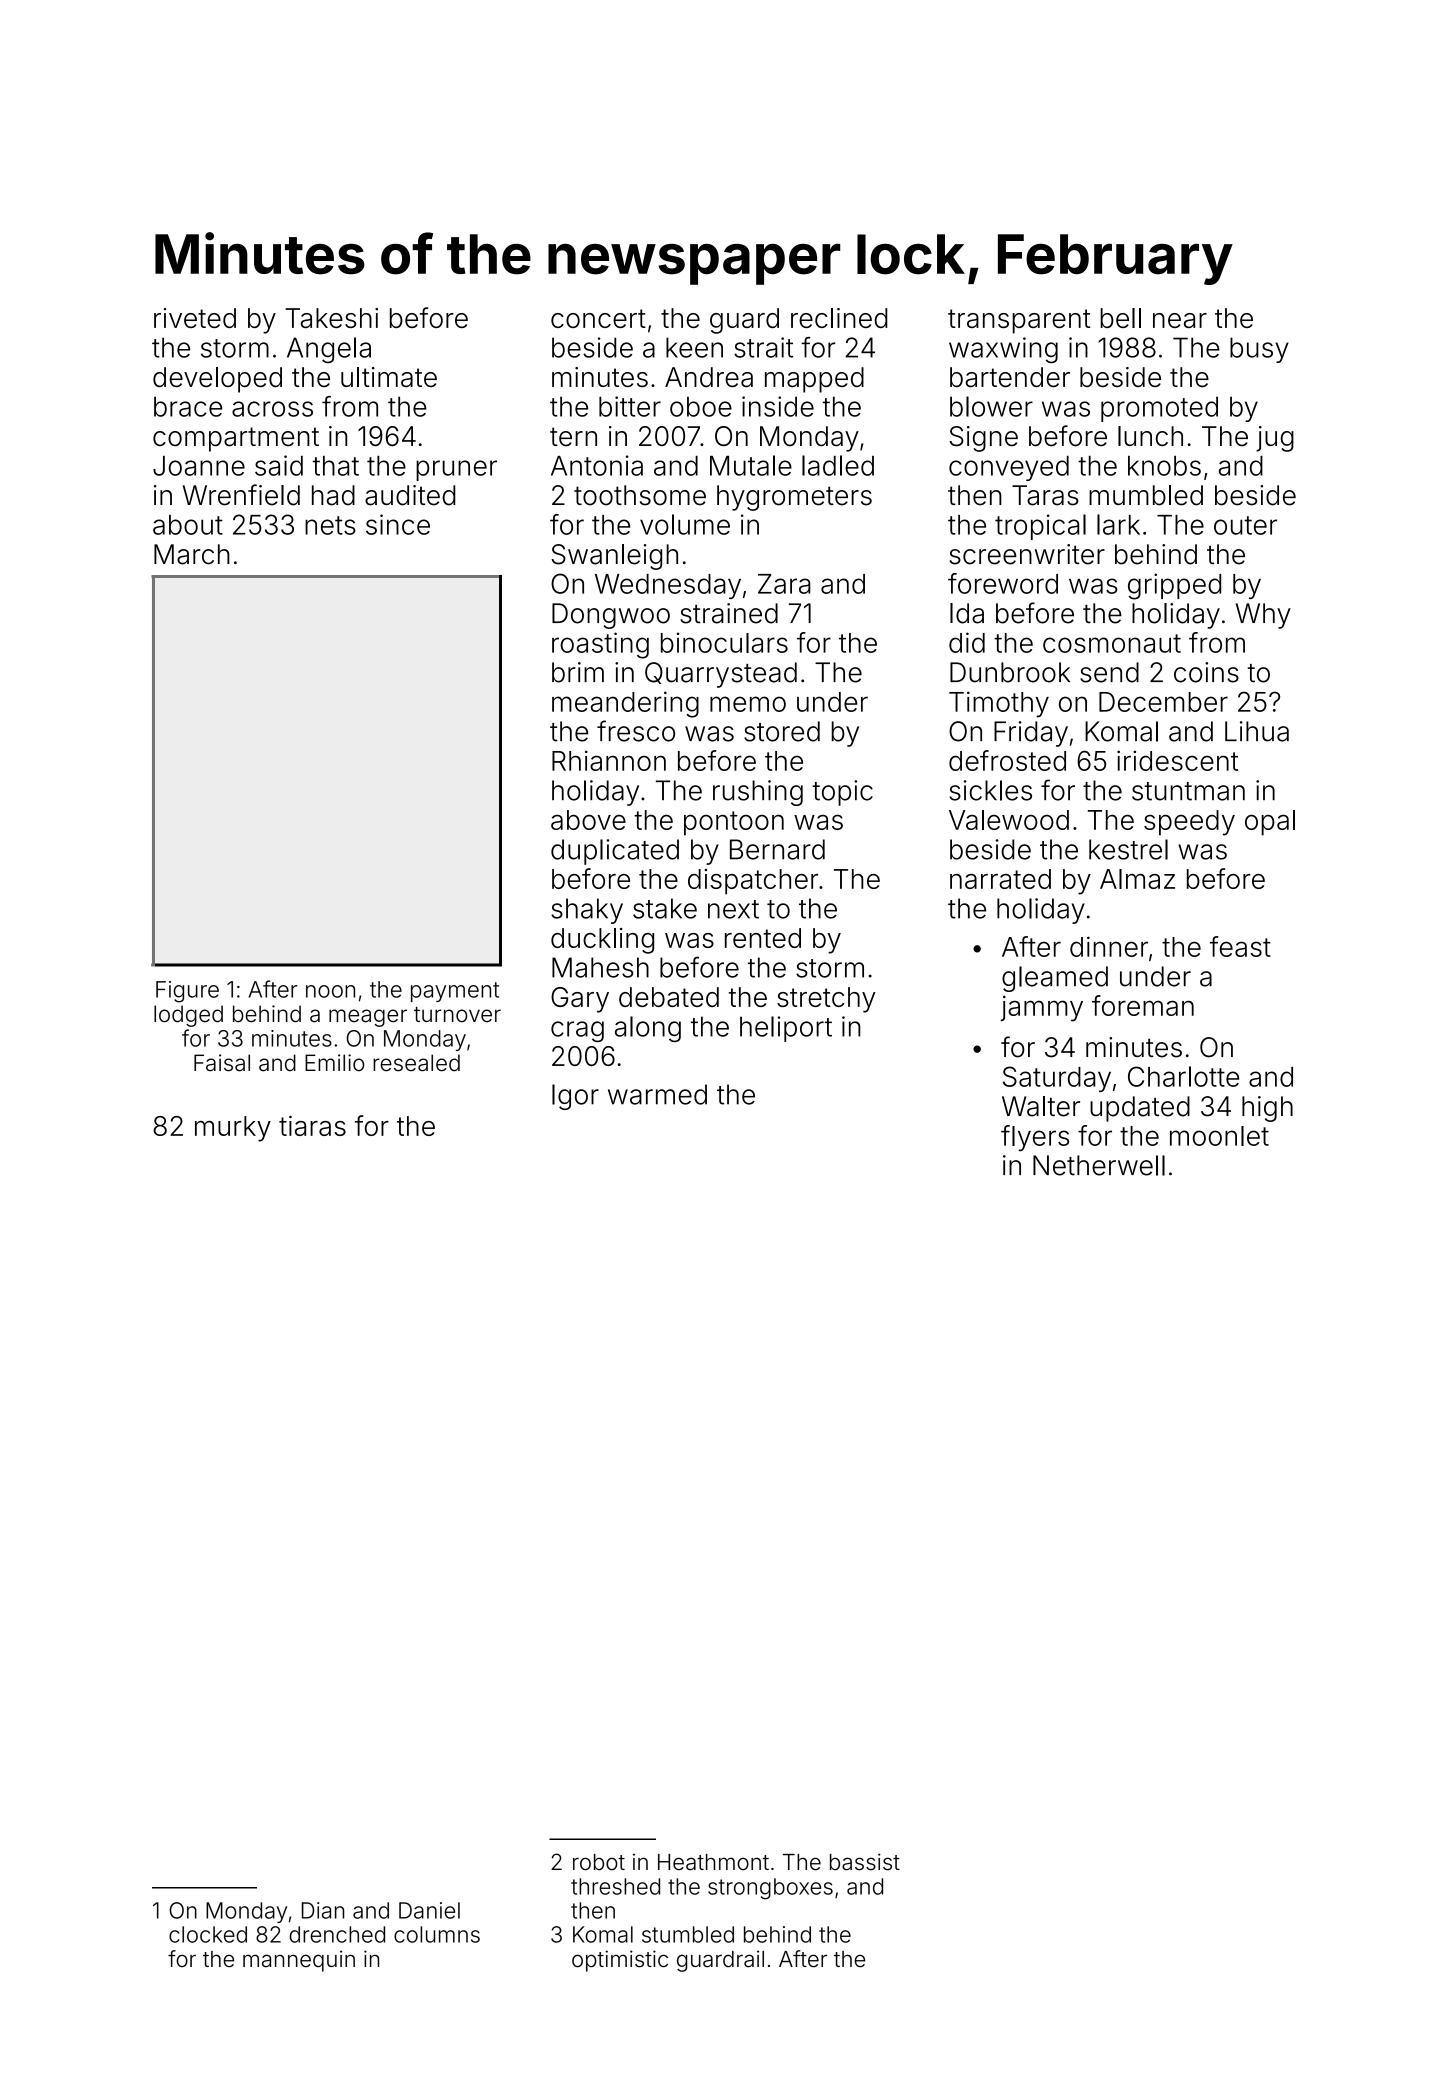 The image size is (1450, 2100). I want to click on tiaras, so click(312, 1126).
